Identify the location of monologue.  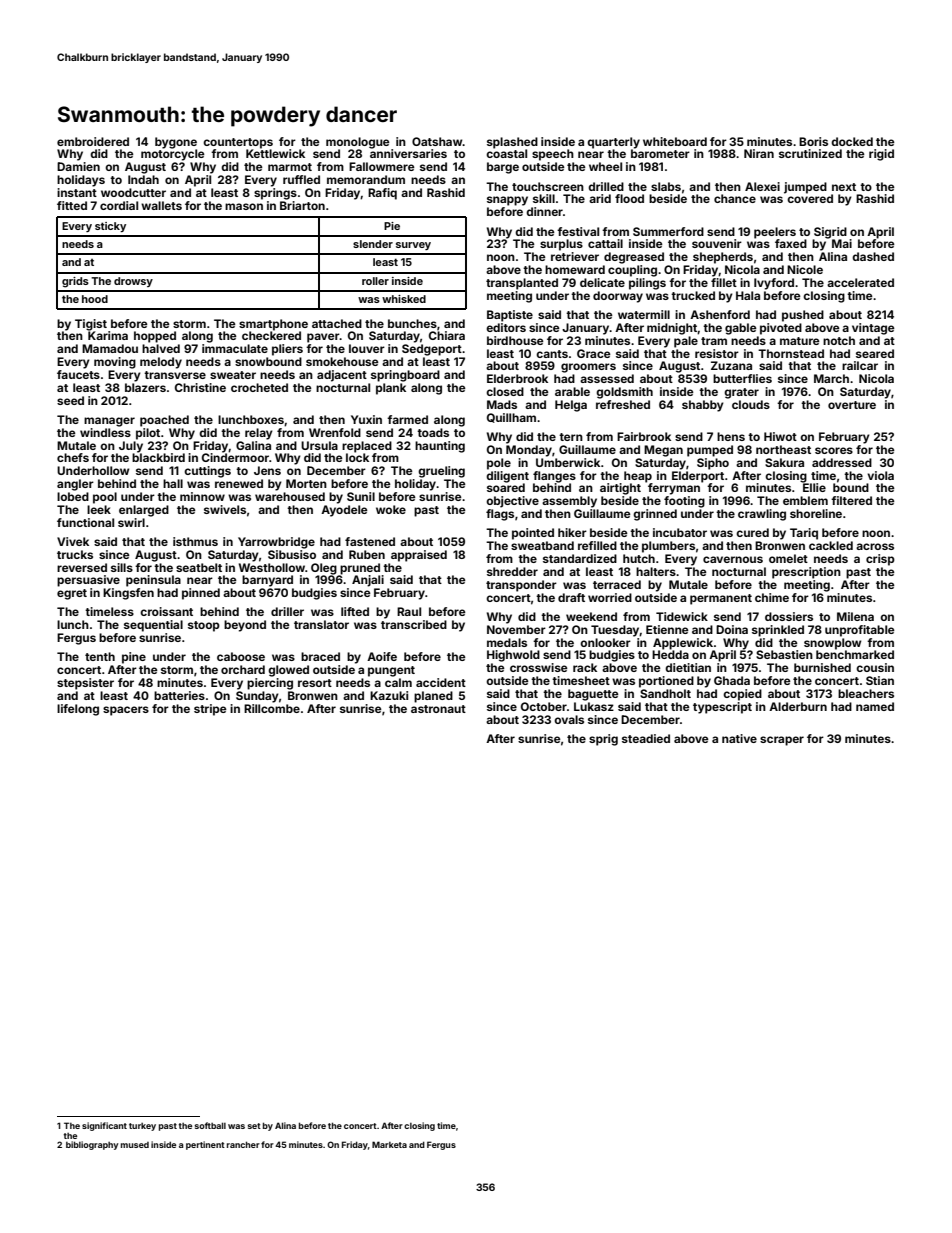
(358, 143).
